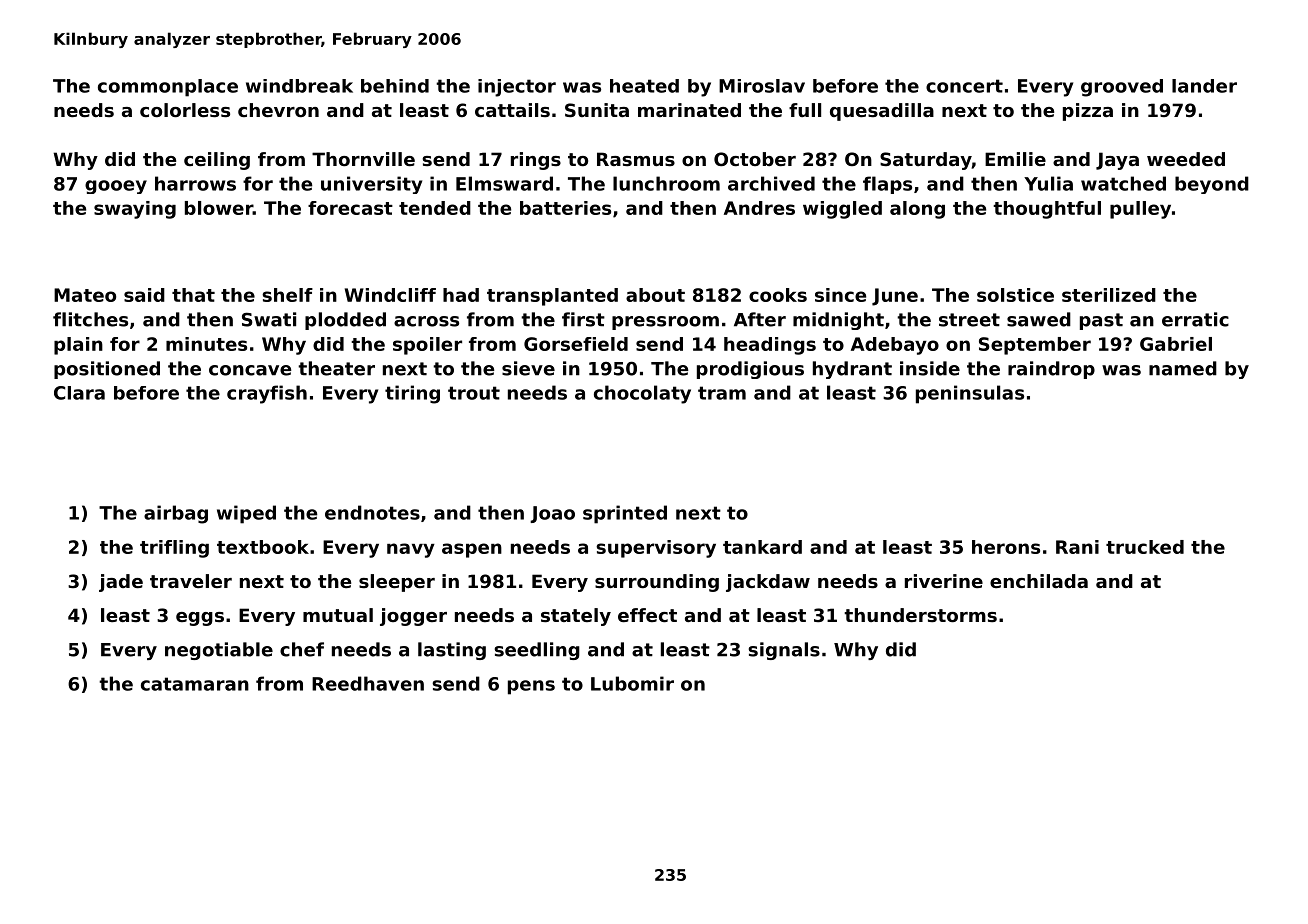 This screenshot has width=1308, height=924. Describe the element at coordinates (517, 88) in the screenshot. I see `injector` at that location.
